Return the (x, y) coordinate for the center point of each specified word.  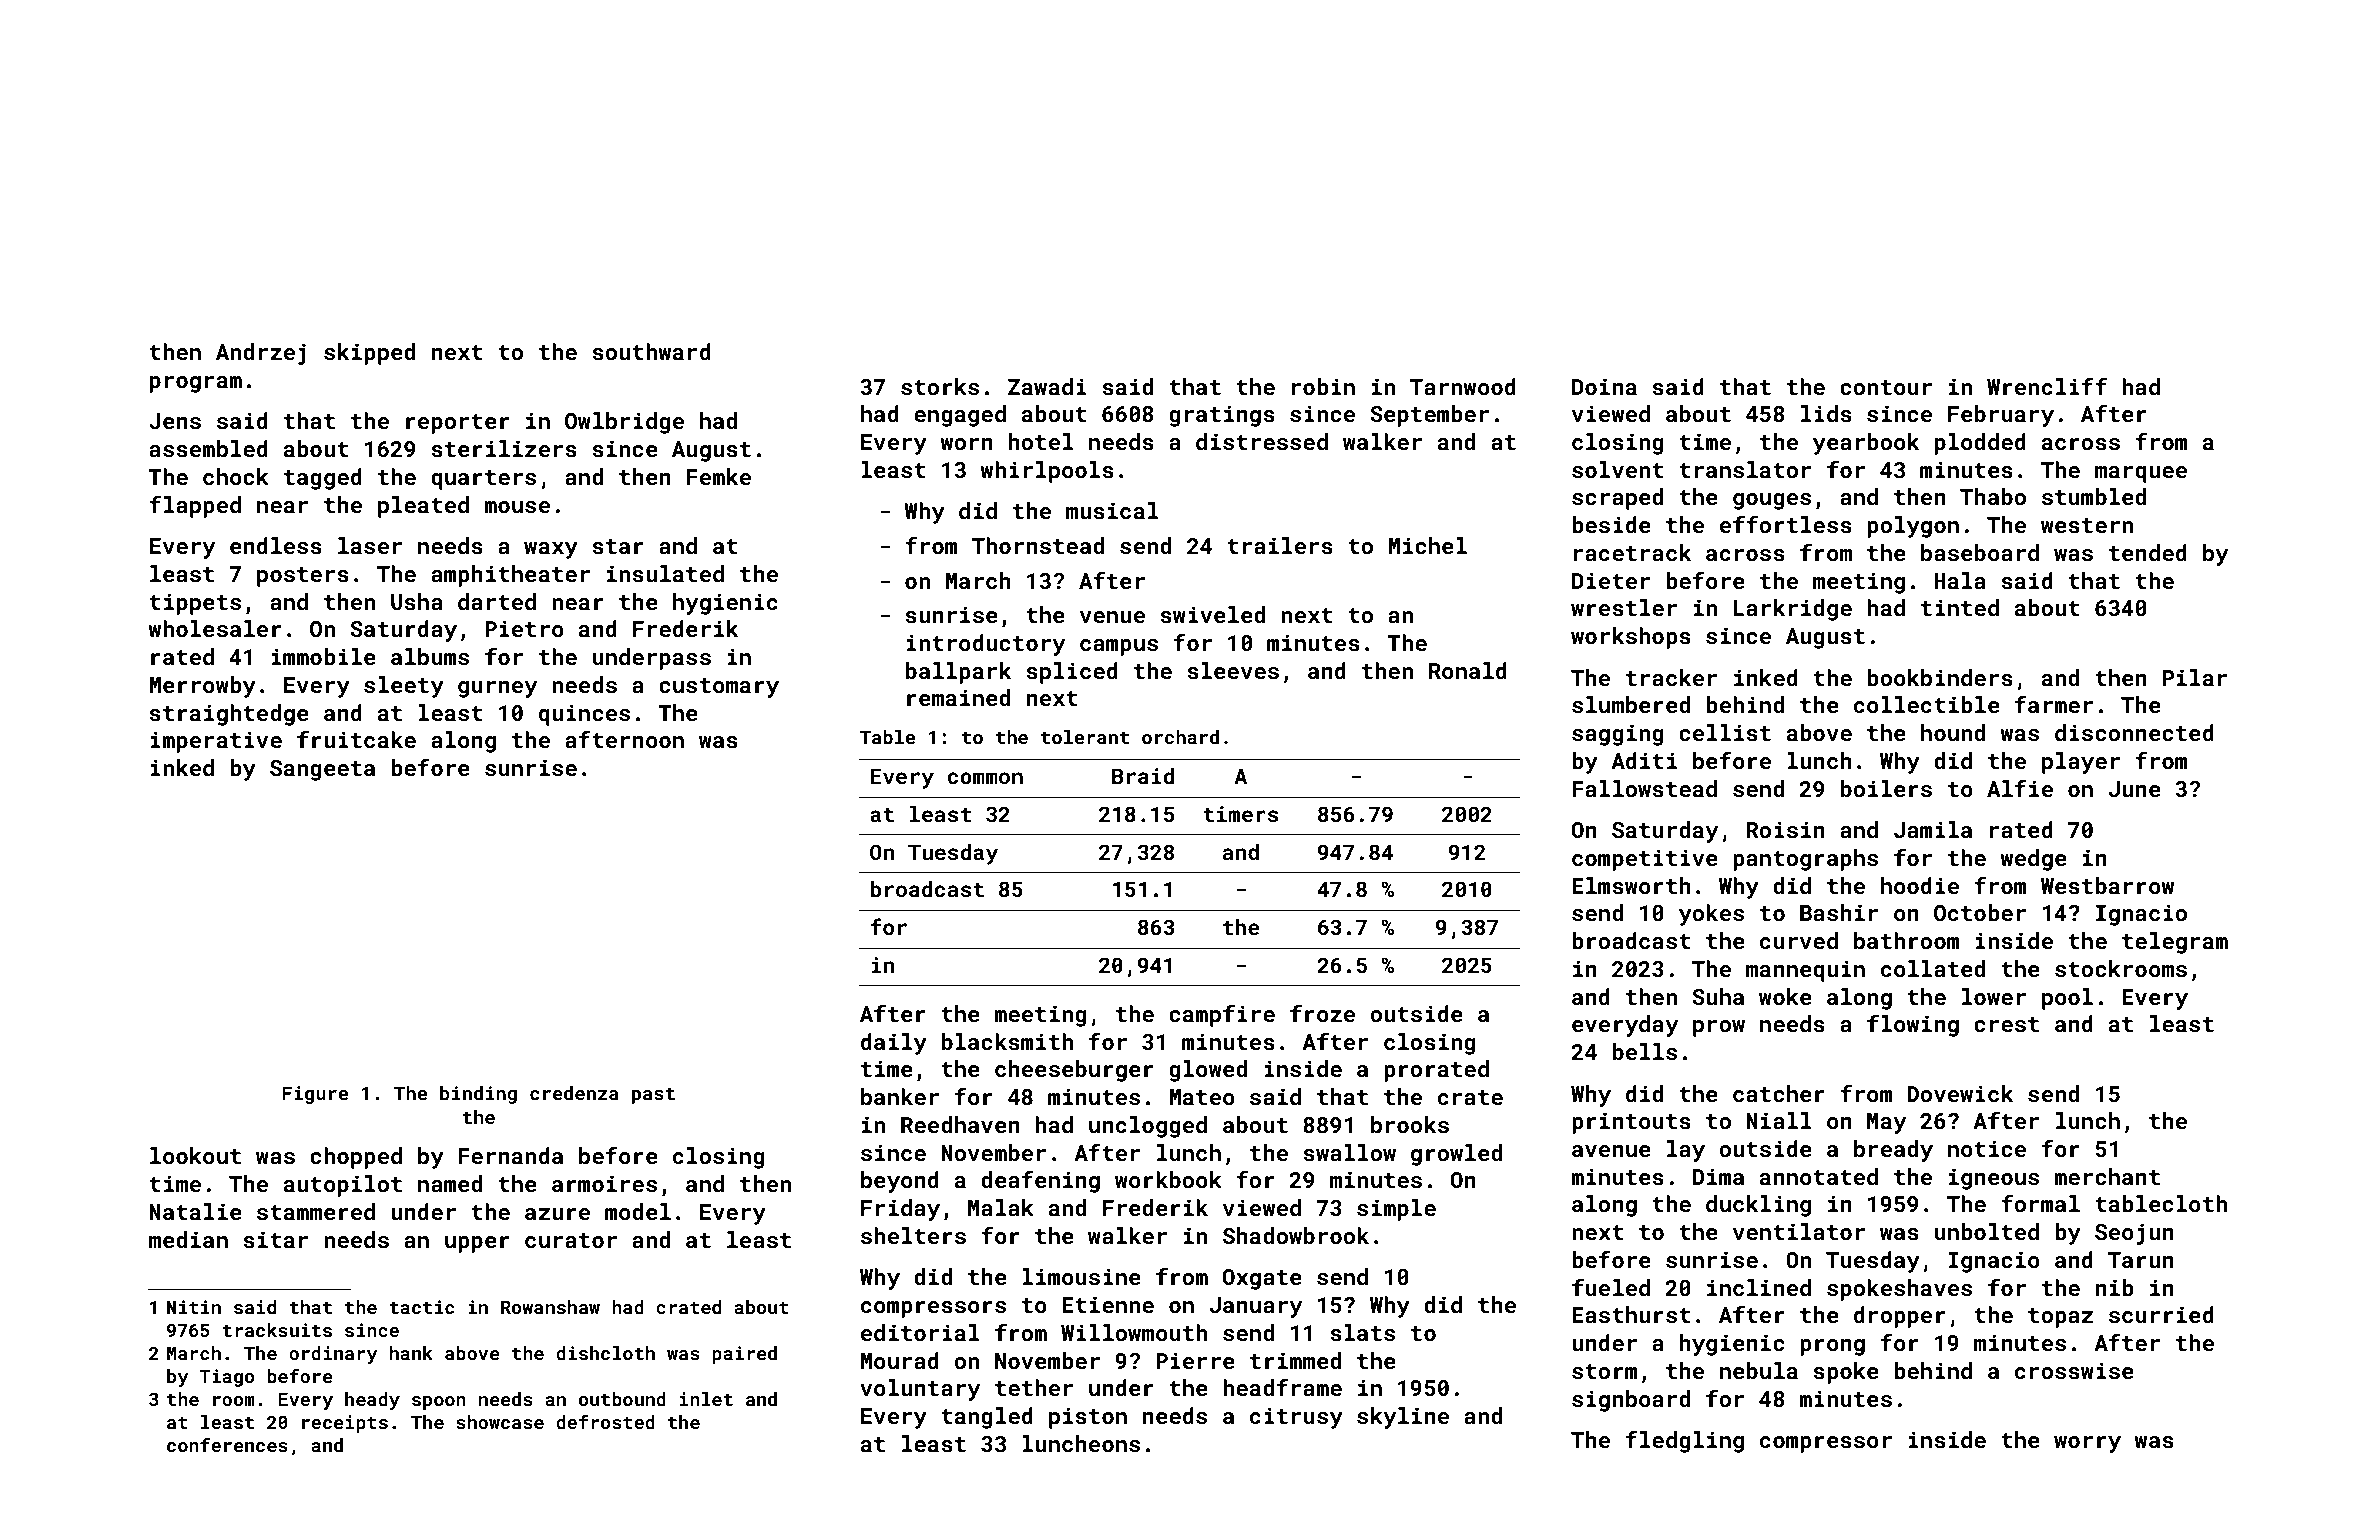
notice (1987, 1148)
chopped (356, 1158)
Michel (1427, 545)
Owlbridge (624, 423)
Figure (315, 1095)
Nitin (194, 1307)
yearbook (1866, 444)
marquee (2141, 474)
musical (1112, 510)
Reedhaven (960, 1124)
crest (2006, 1024)
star (618, 546)
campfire (1222, 1015)
